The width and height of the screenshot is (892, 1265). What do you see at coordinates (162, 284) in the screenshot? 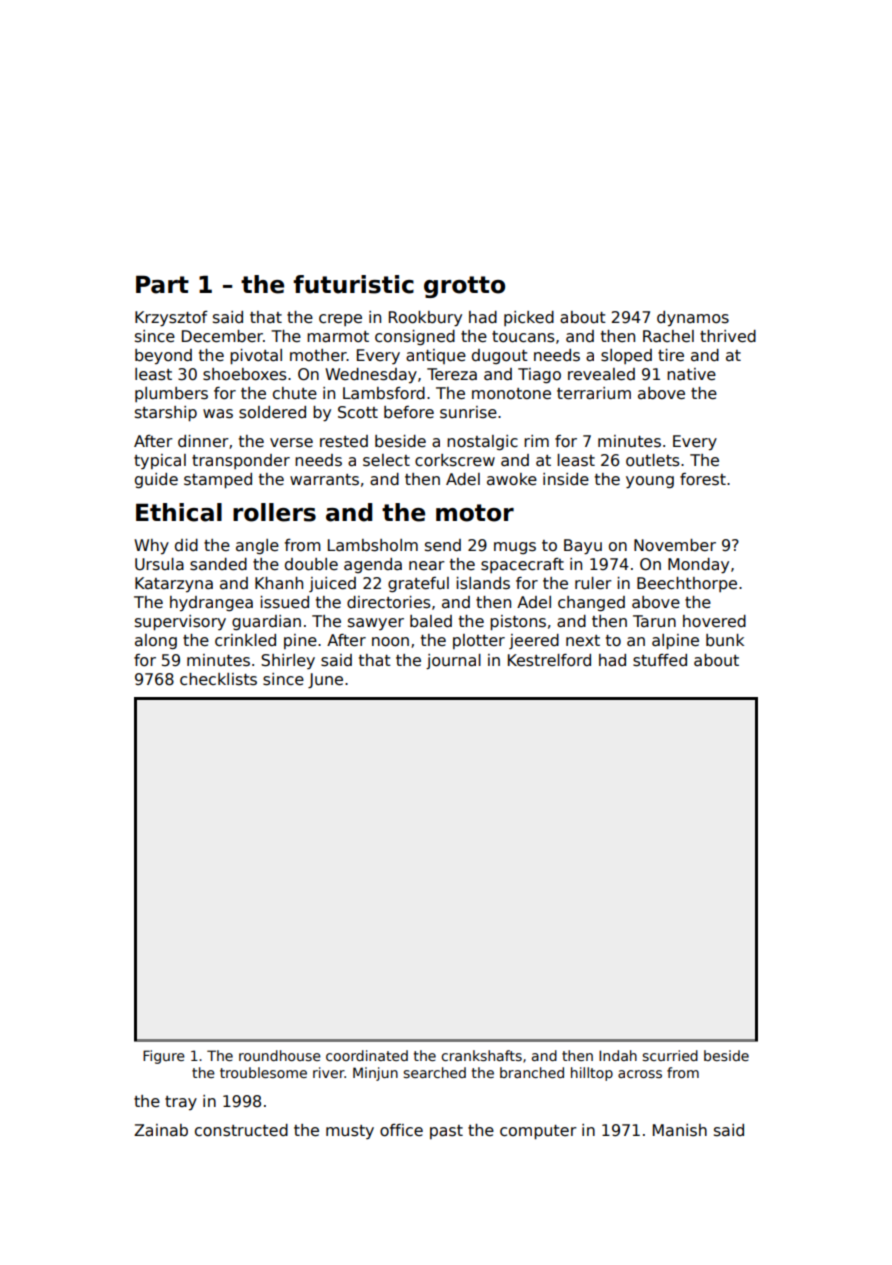
I see `Part` at bounding box center [162, 284].
